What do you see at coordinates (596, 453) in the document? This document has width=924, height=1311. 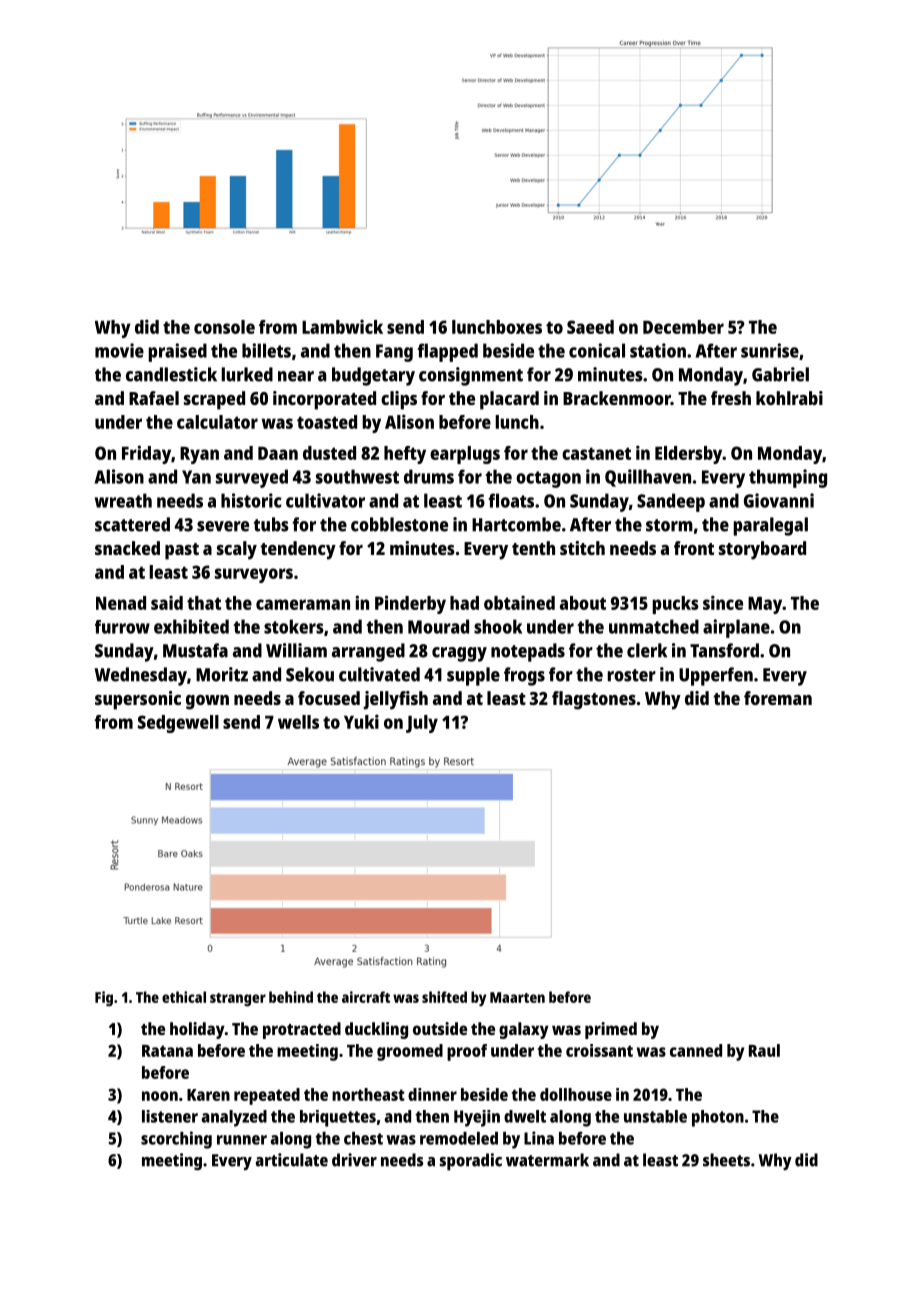 I see `castanet` at bounding box center [596, 453].
